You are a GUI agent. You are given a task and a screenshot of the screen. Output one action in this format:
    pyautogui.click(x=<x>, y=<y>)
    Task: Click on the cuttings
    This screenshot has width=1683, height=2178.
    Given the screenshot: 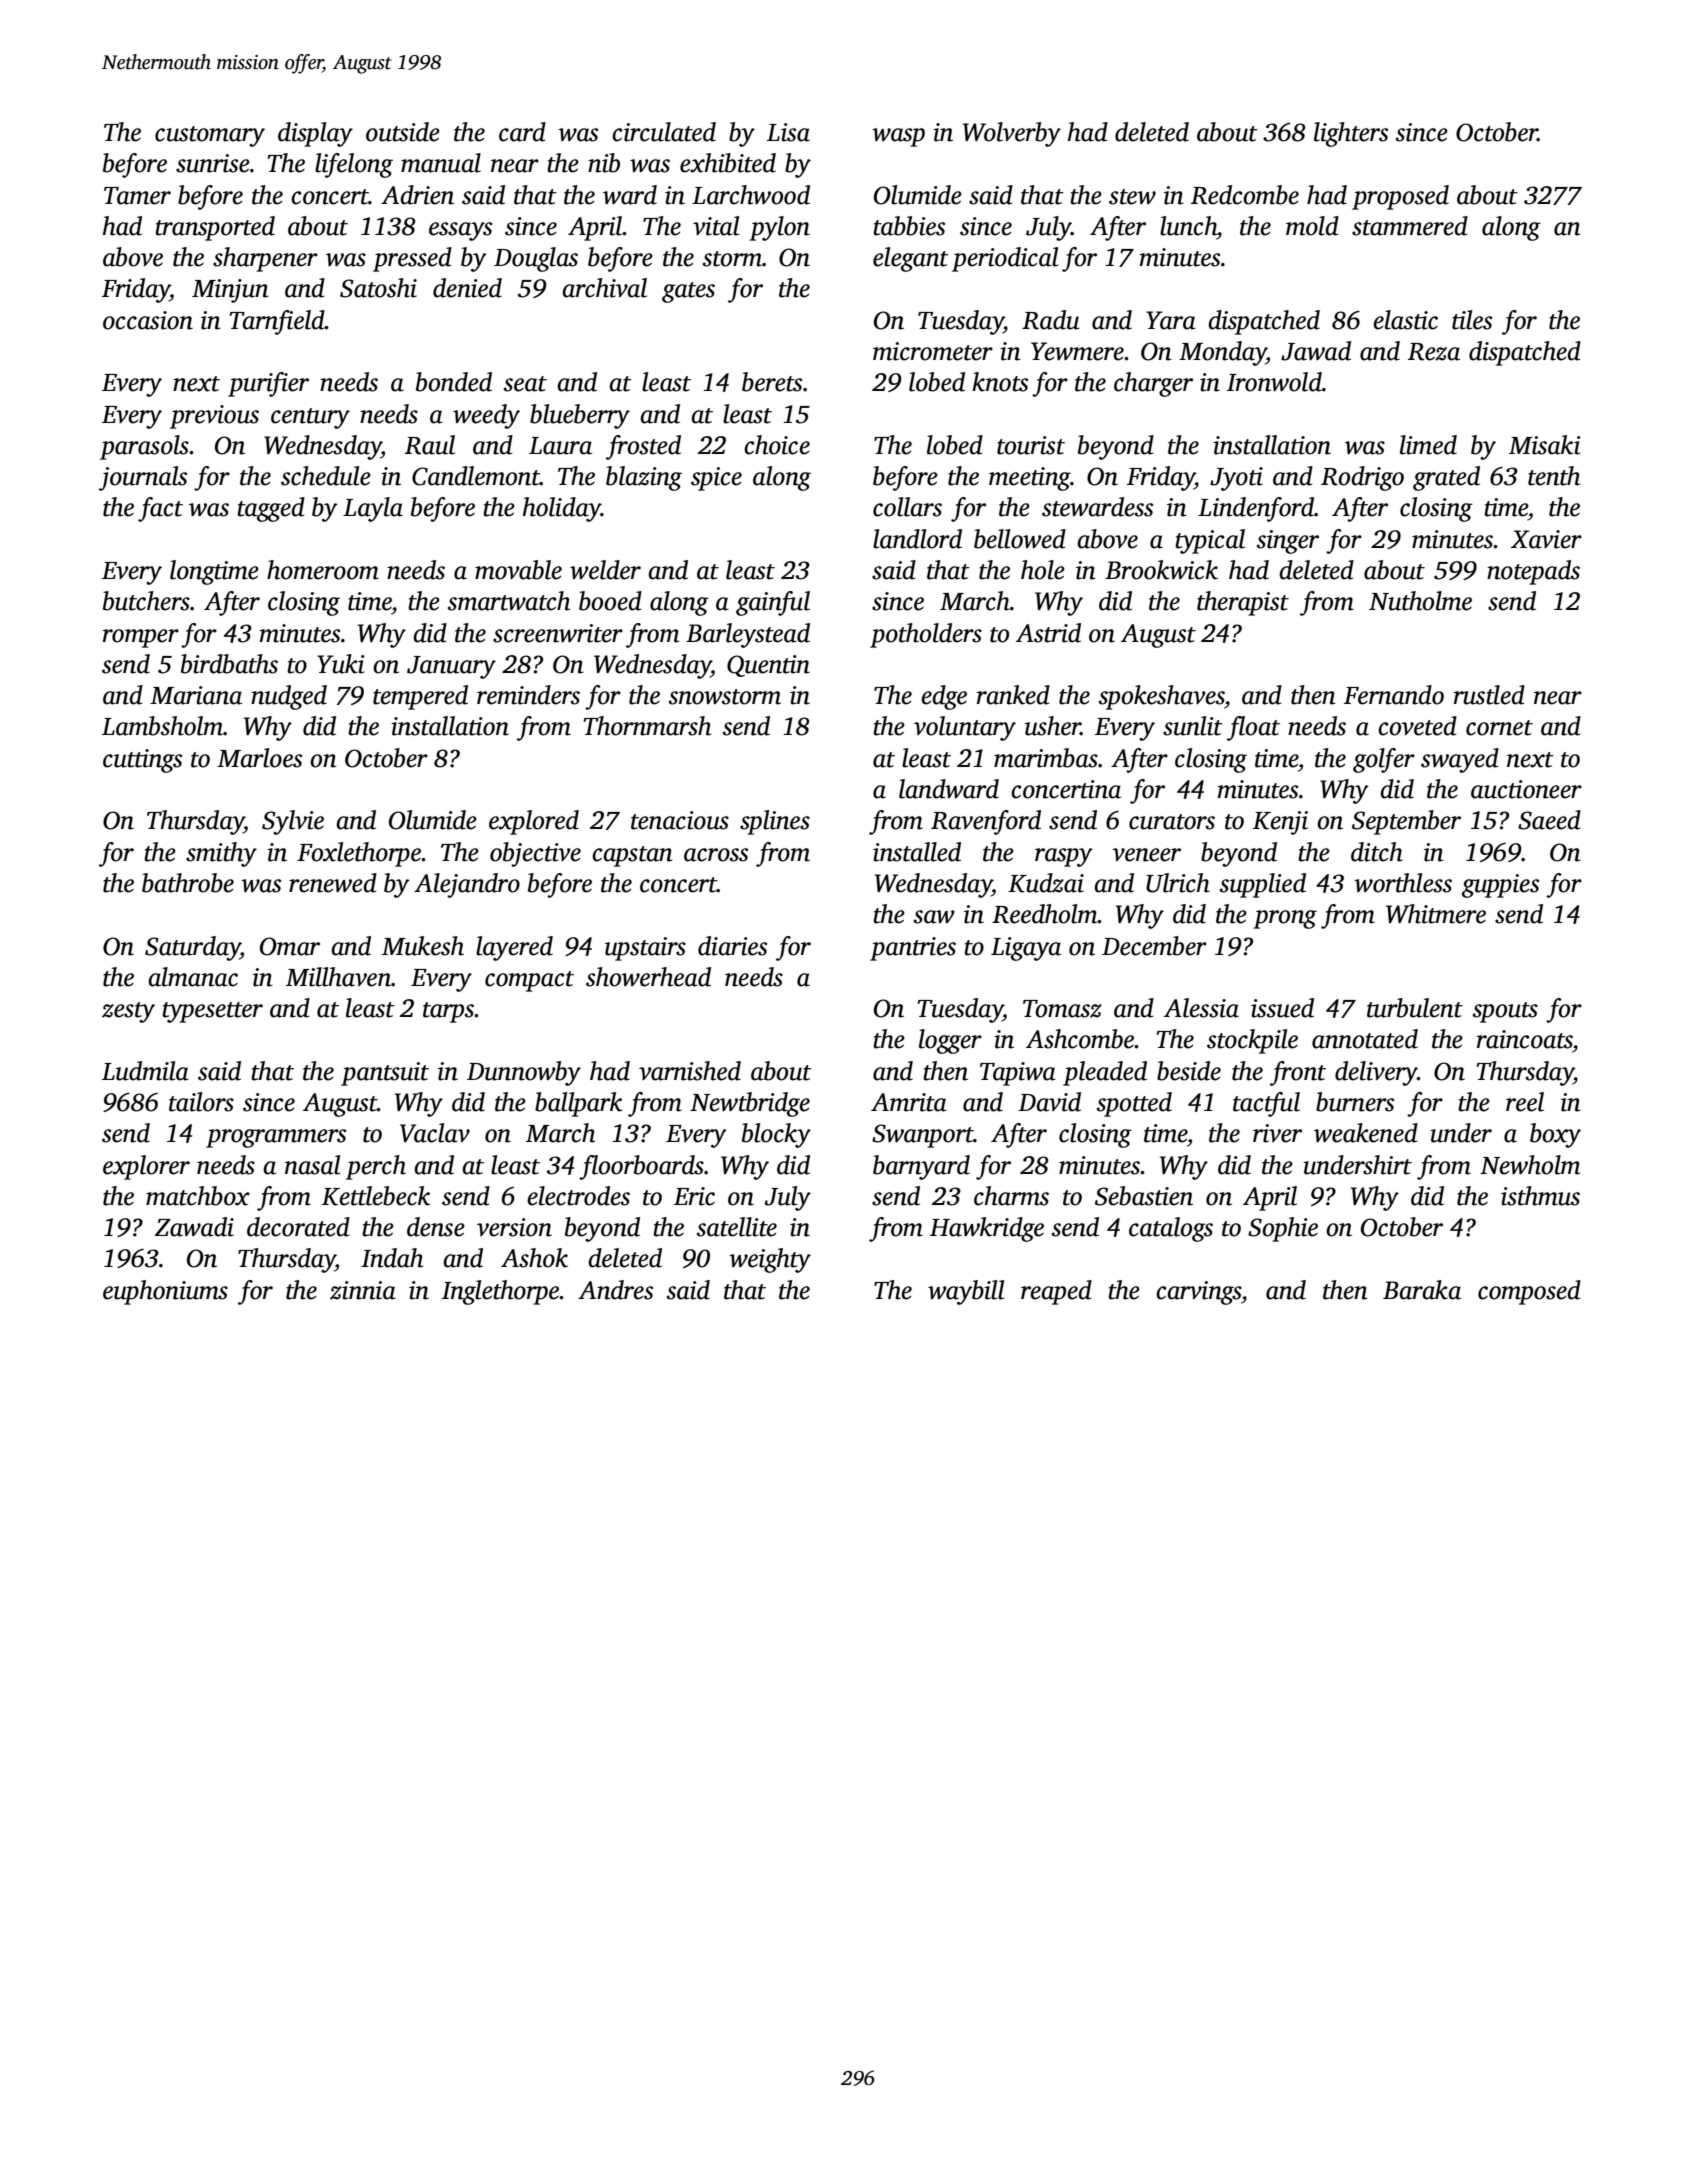 What is the action you would take?
    pyautogui.click(x=142, y=761)
